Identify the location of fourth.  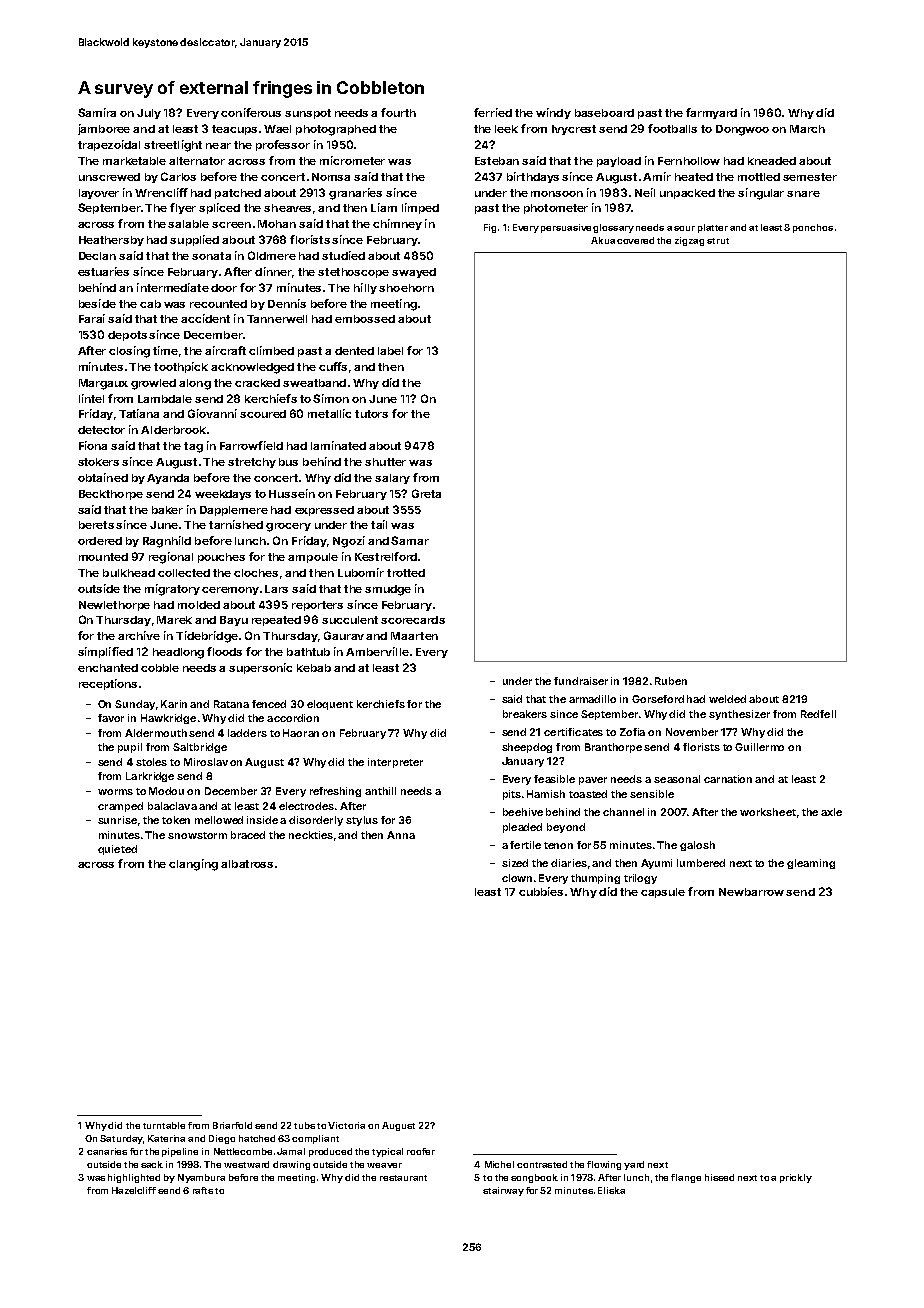
(398, 112).
